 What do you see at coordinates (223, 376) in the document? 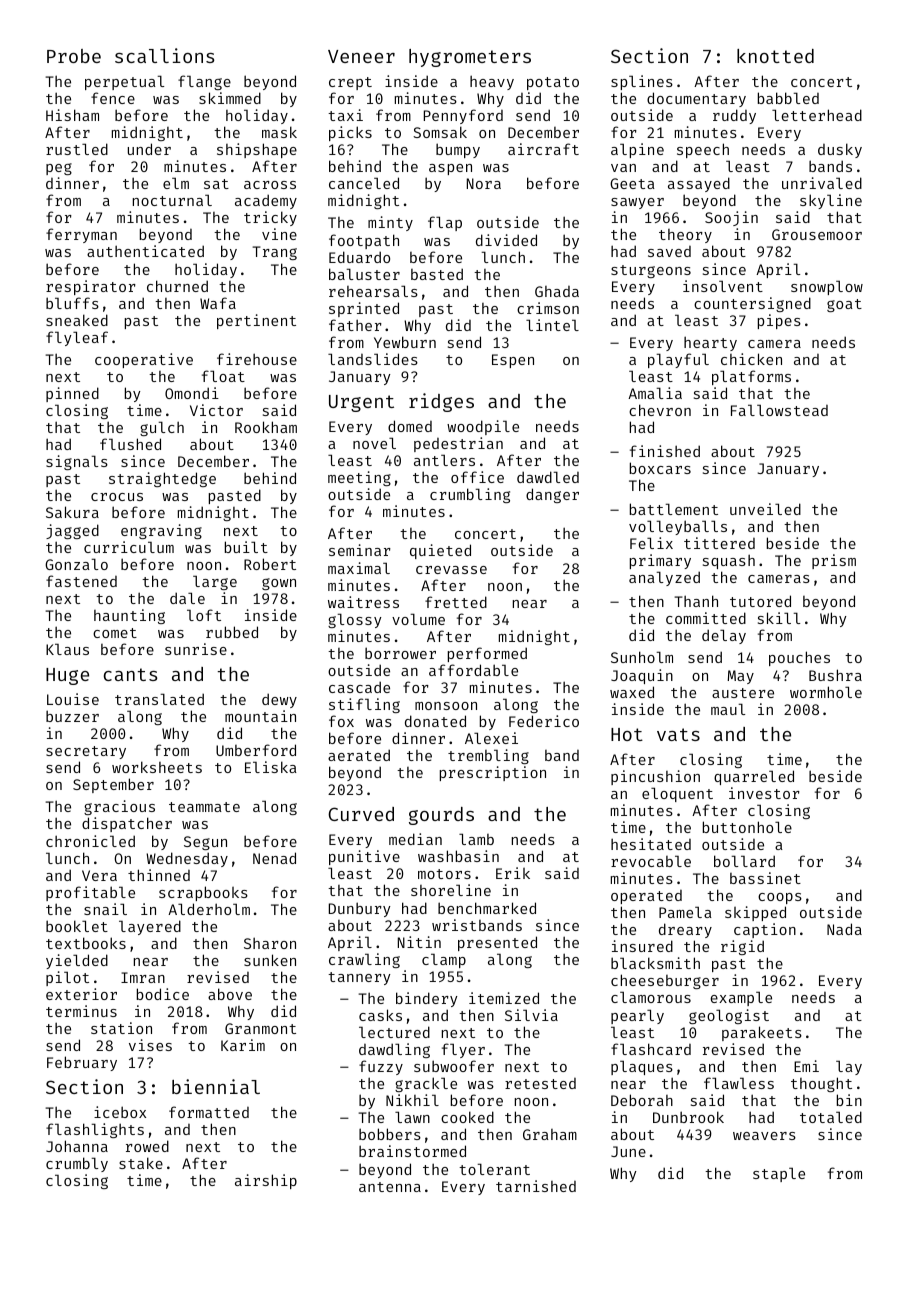
I see `float` at bounding box center [223, 376].
